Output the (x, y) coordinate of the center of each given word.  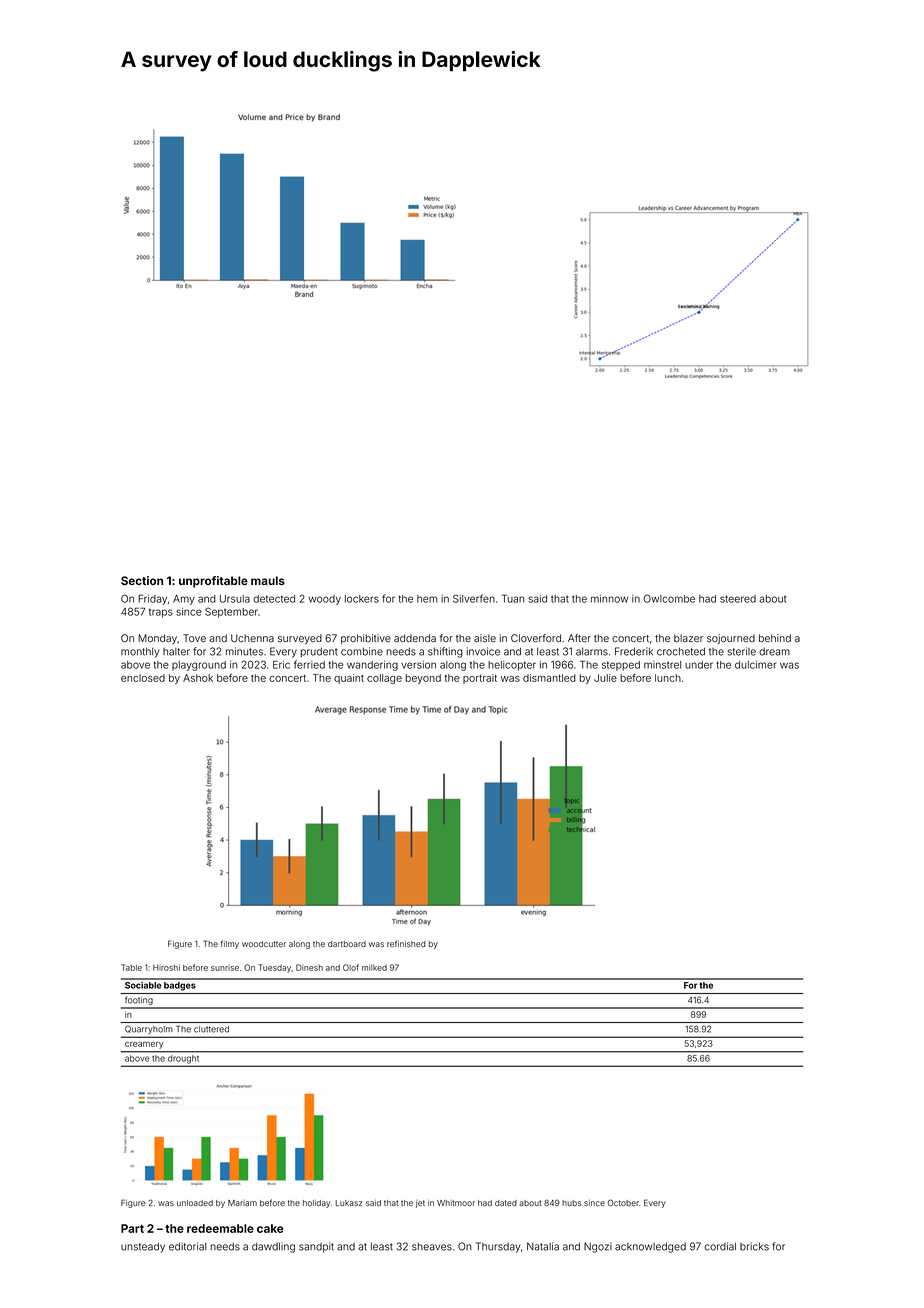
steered (738, 599)
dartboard (347, 944)
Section (142, 580)
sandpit (316, 1247)
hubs (571, 1203)
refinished (406, 943)
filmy (230, 944)
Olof (351, 967)
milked (374, 967)
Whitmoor (456, 1203)
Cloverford (536, 638)
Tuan (513, 598)
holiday (316, 1204)
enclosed (143, 678)
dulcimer (755, 665)
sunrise (225, 967)
